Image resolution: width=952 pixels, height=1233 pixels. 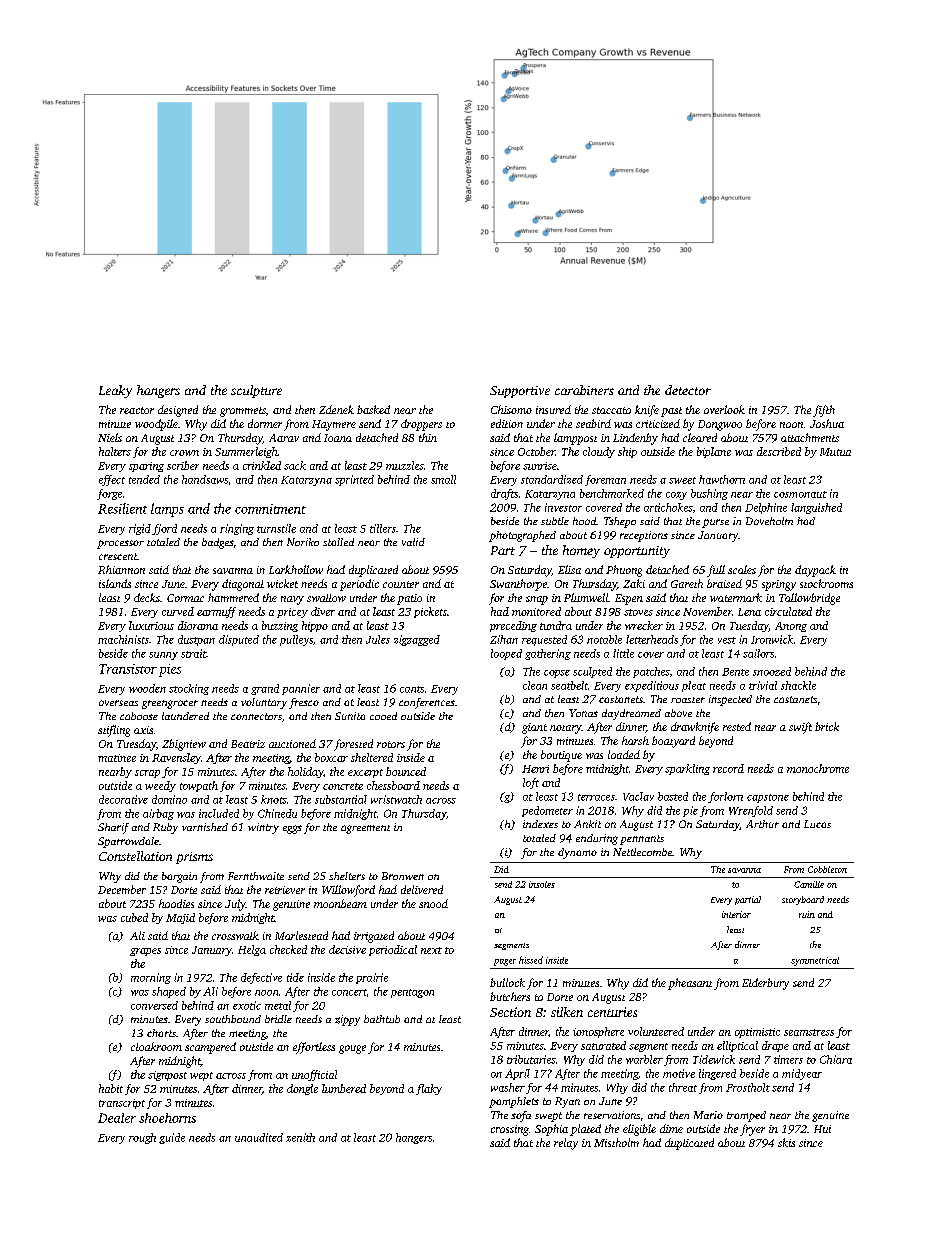 I want to click on bridle, so click(x=278, y=1019).
